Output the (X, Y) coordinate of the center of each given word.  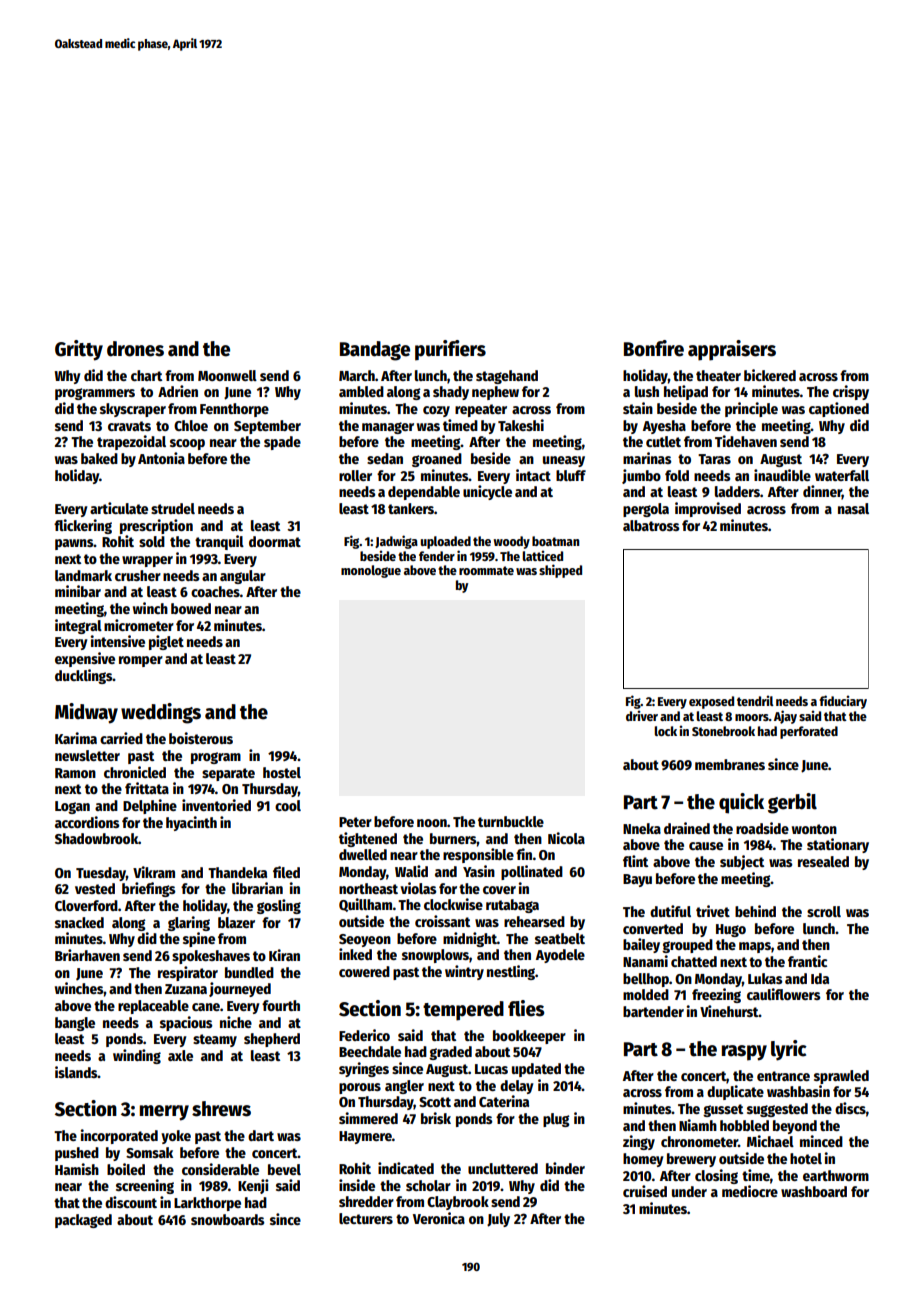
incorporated (119, 1136)
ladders (737, 491)
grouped (687, 946)
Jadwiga (396, 542)
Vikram (154, 872)
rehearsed (534, 921)
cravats (129, 426)
